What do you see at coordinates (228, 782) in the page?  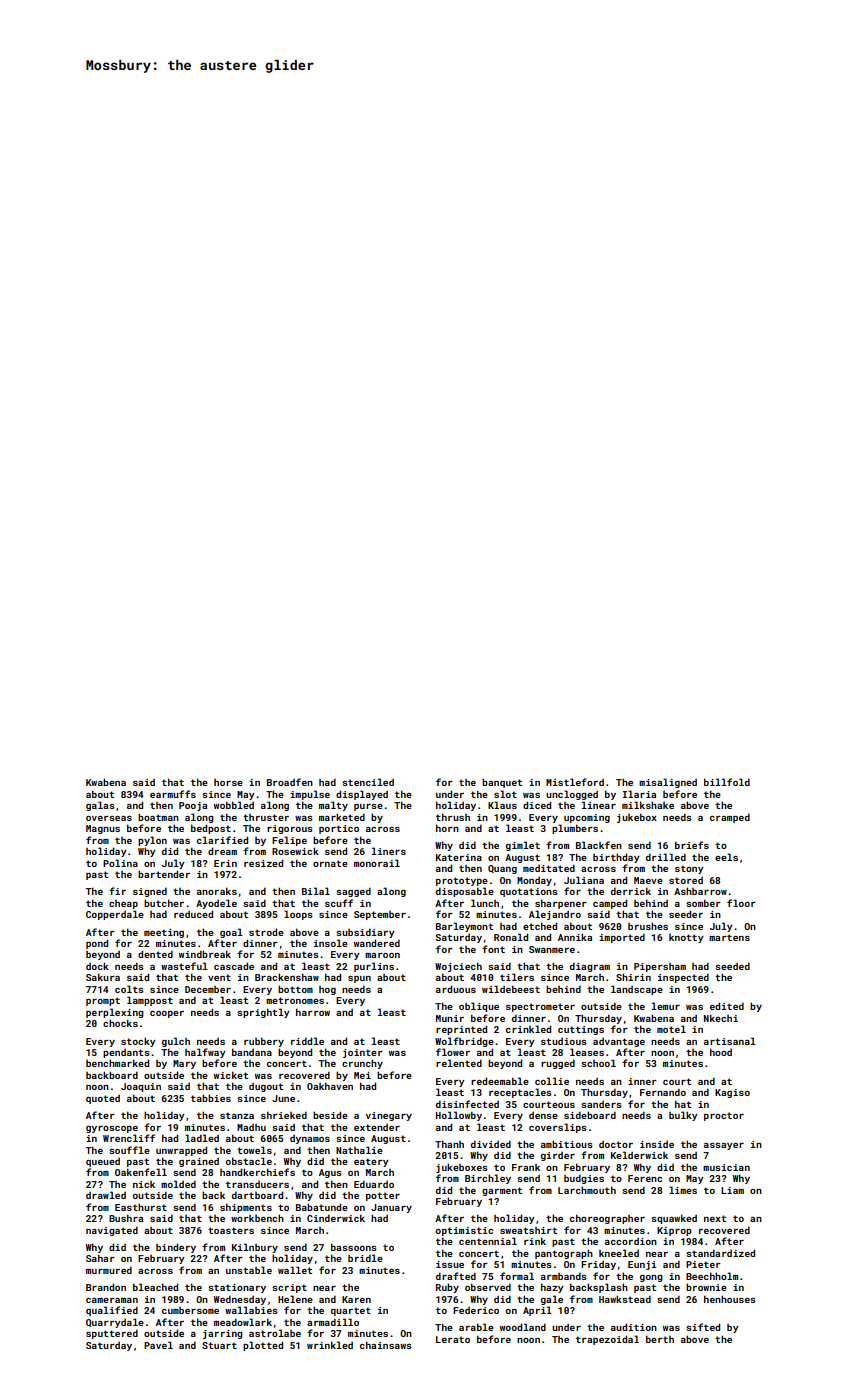 I see `horse` at bounding box center [228, 782].
